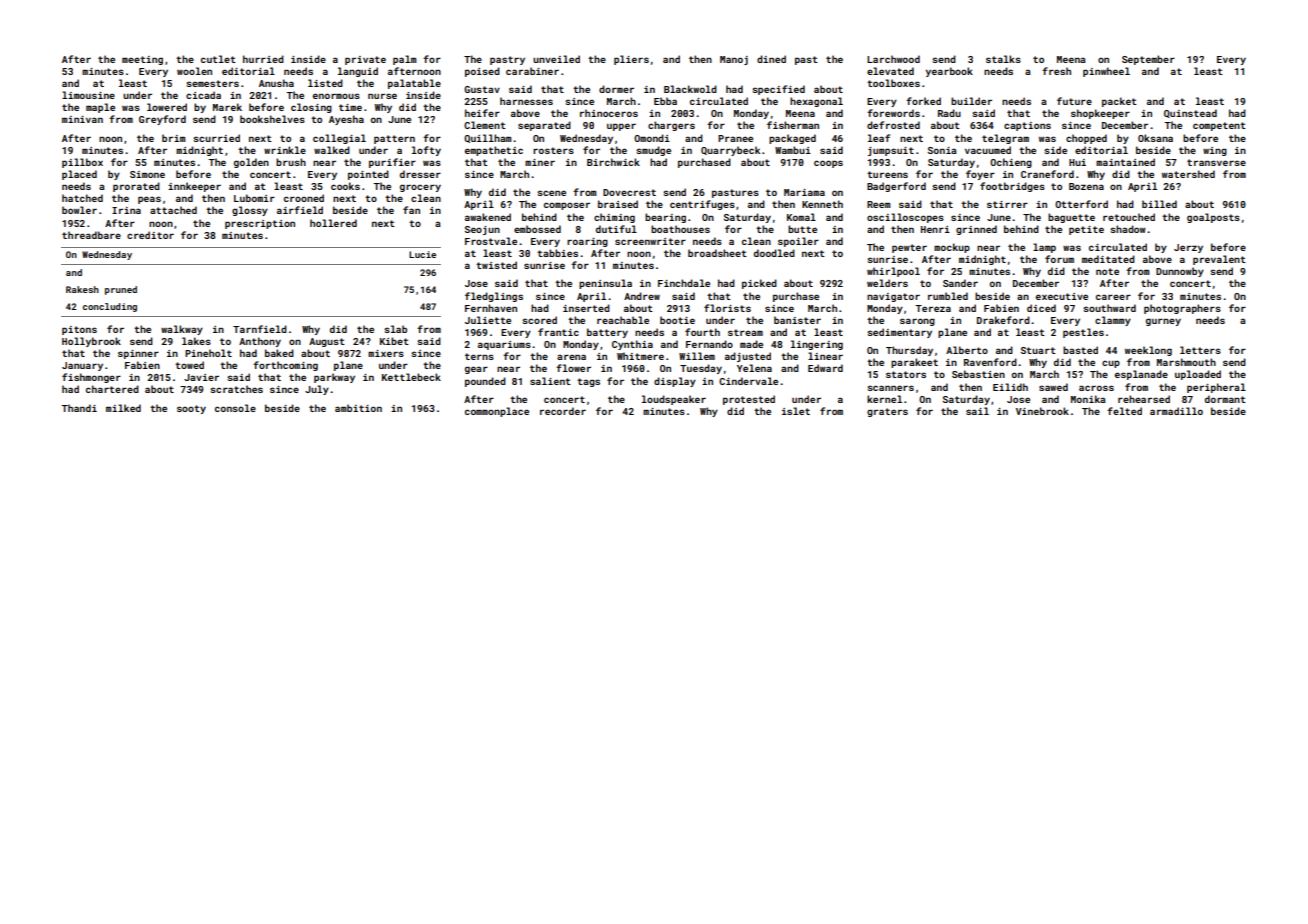 This document has width=1308, height=924. I want to click on recorder, so click(563, 411).
